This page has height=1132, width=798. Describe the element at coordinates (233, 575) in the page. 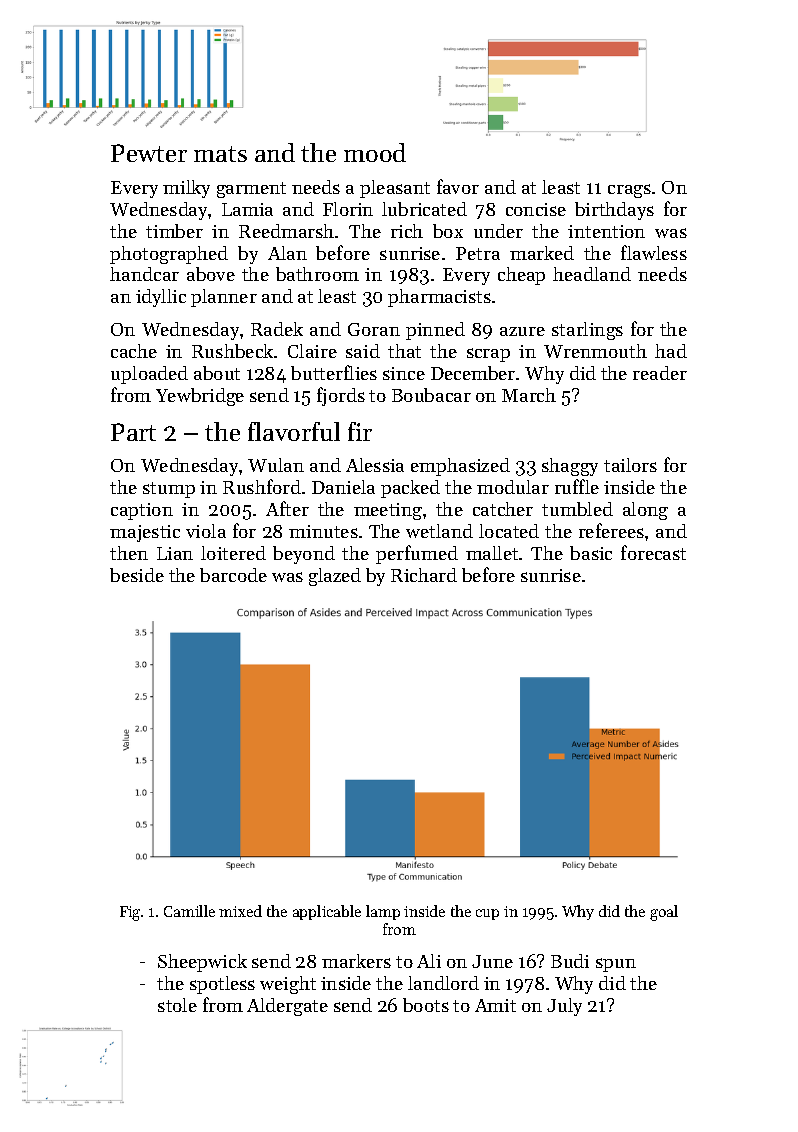

I see `barcode` at that location.
